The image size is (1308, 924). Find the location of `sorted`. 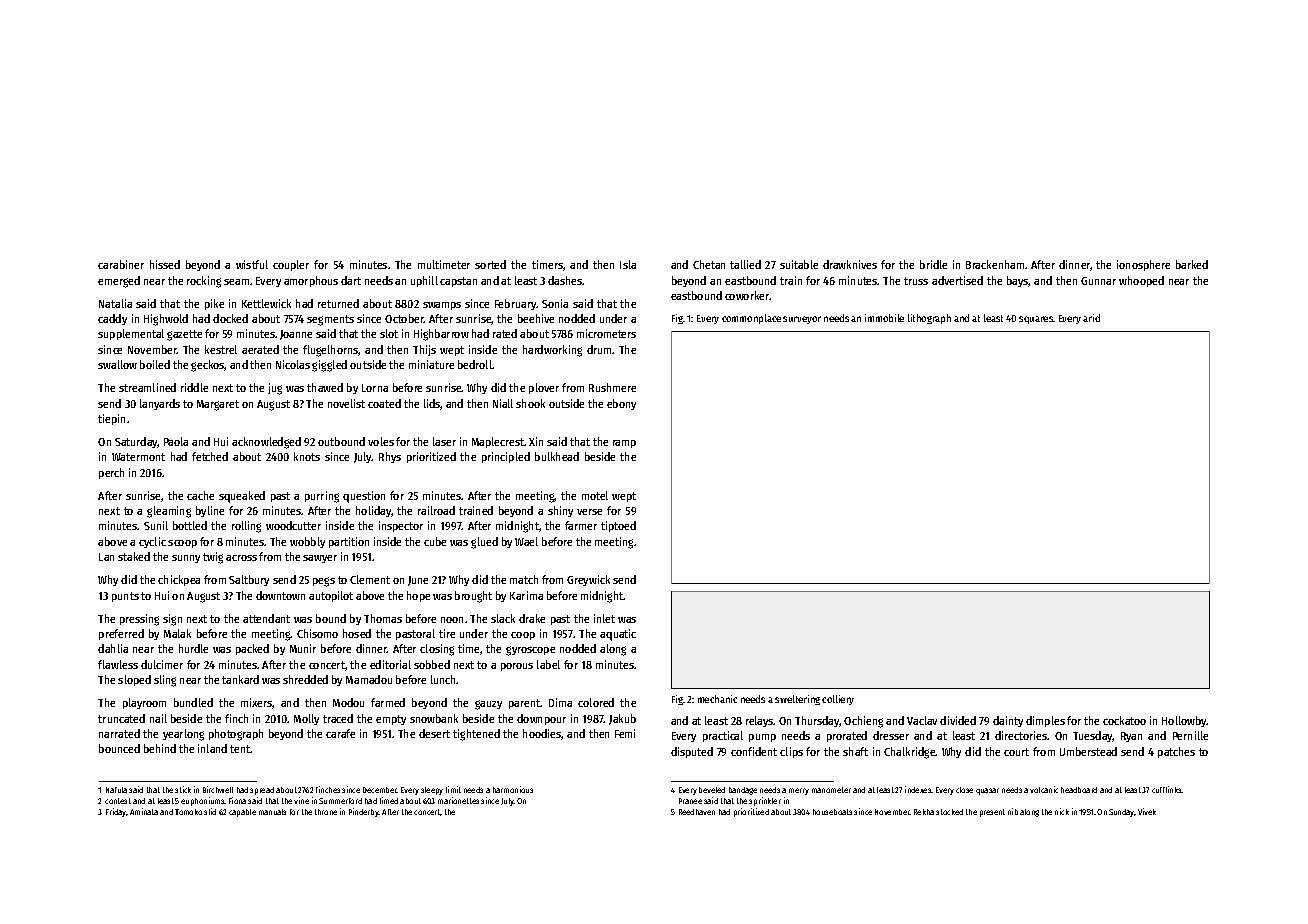

sorted is located at coordinates (490, 264).
